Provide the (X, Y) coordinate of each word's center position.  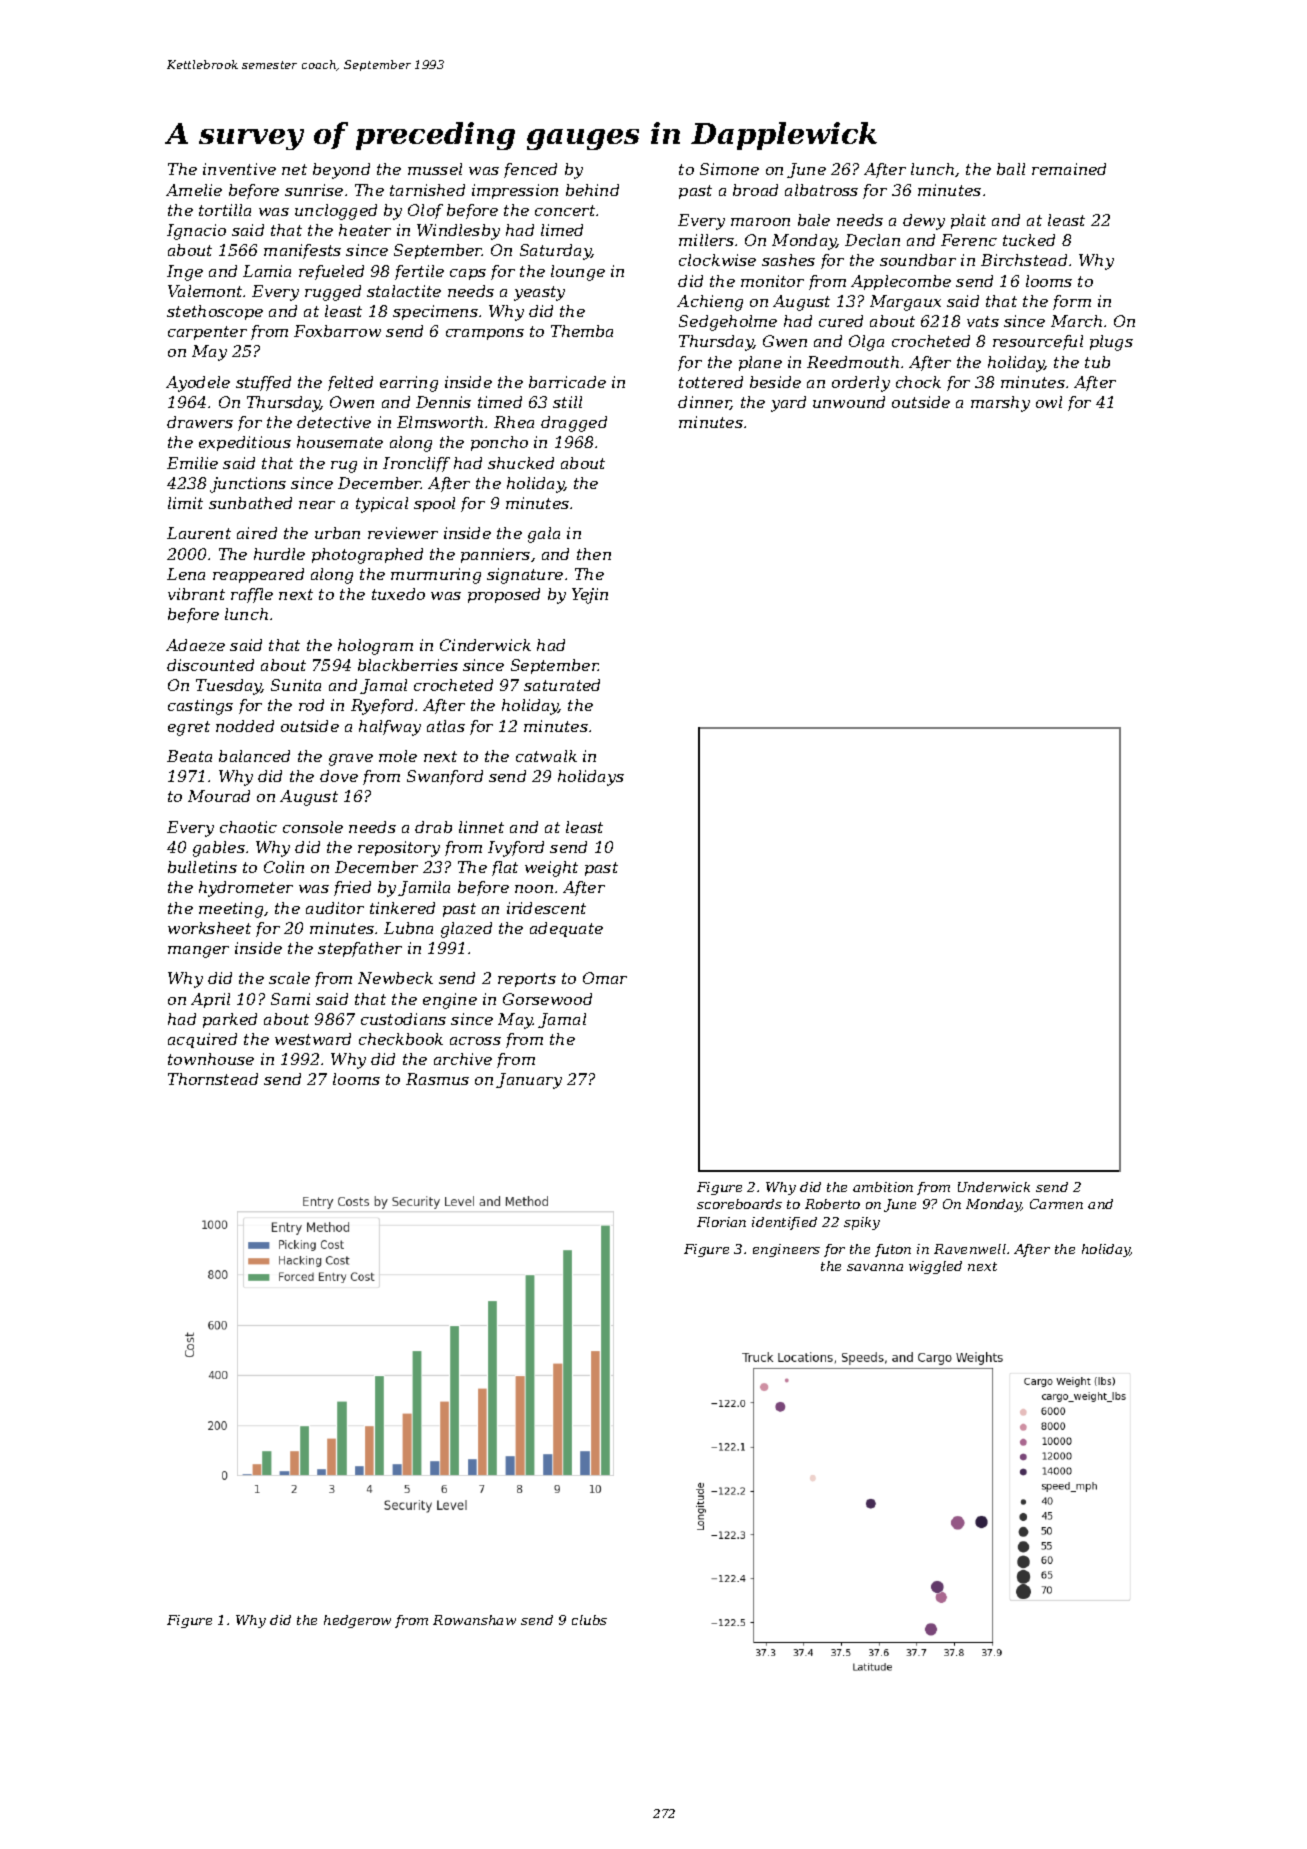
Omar (605, 978)
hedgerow (357, 1621)
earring (409, 384)
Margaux (905, 303)
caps (468, 274)
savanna (875, 1267)
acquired (202, 1040)
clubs (589, 1620)
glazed (466, 930)
